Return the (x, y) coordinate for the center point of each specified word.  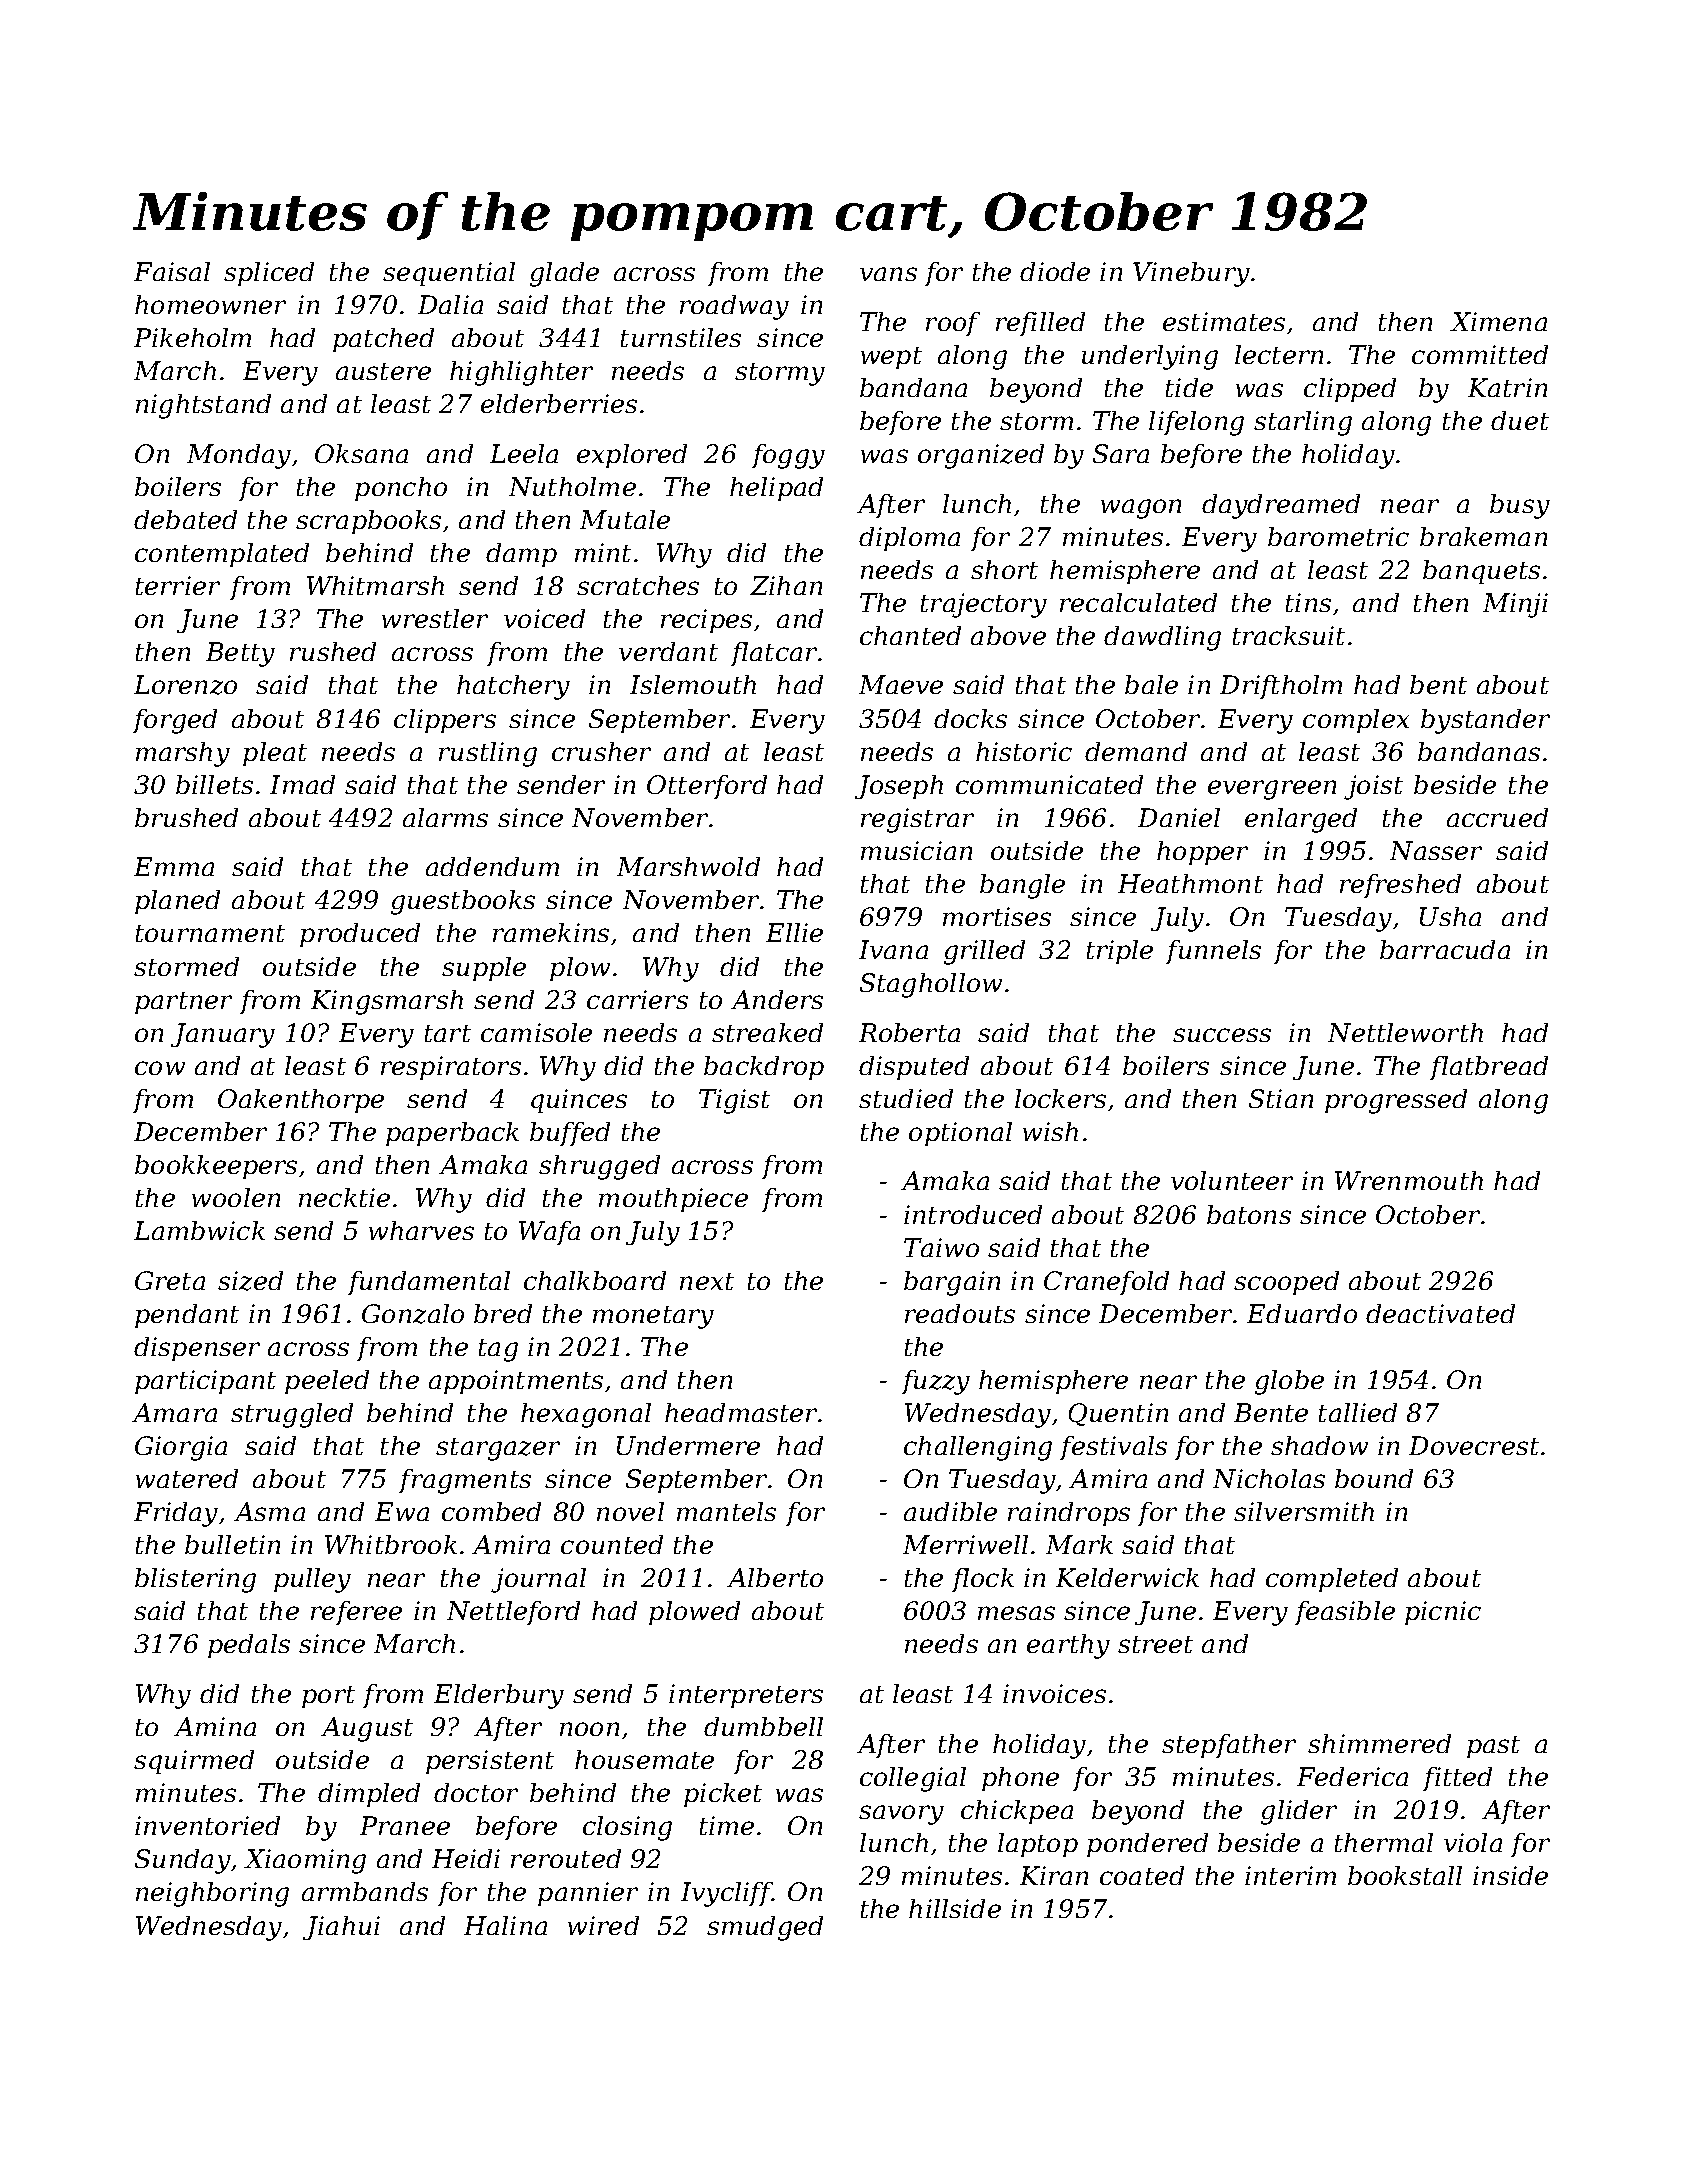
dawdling (1162, 638)
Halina (505, 1925)
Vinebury (1191, 274)
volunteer (1232, 1180)
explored (632, 456)
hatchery (513, 687)
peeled (327, 1382)
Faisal (172, 271)
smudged (765, 1928)
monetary (653, 1317)
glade (564, 274)
